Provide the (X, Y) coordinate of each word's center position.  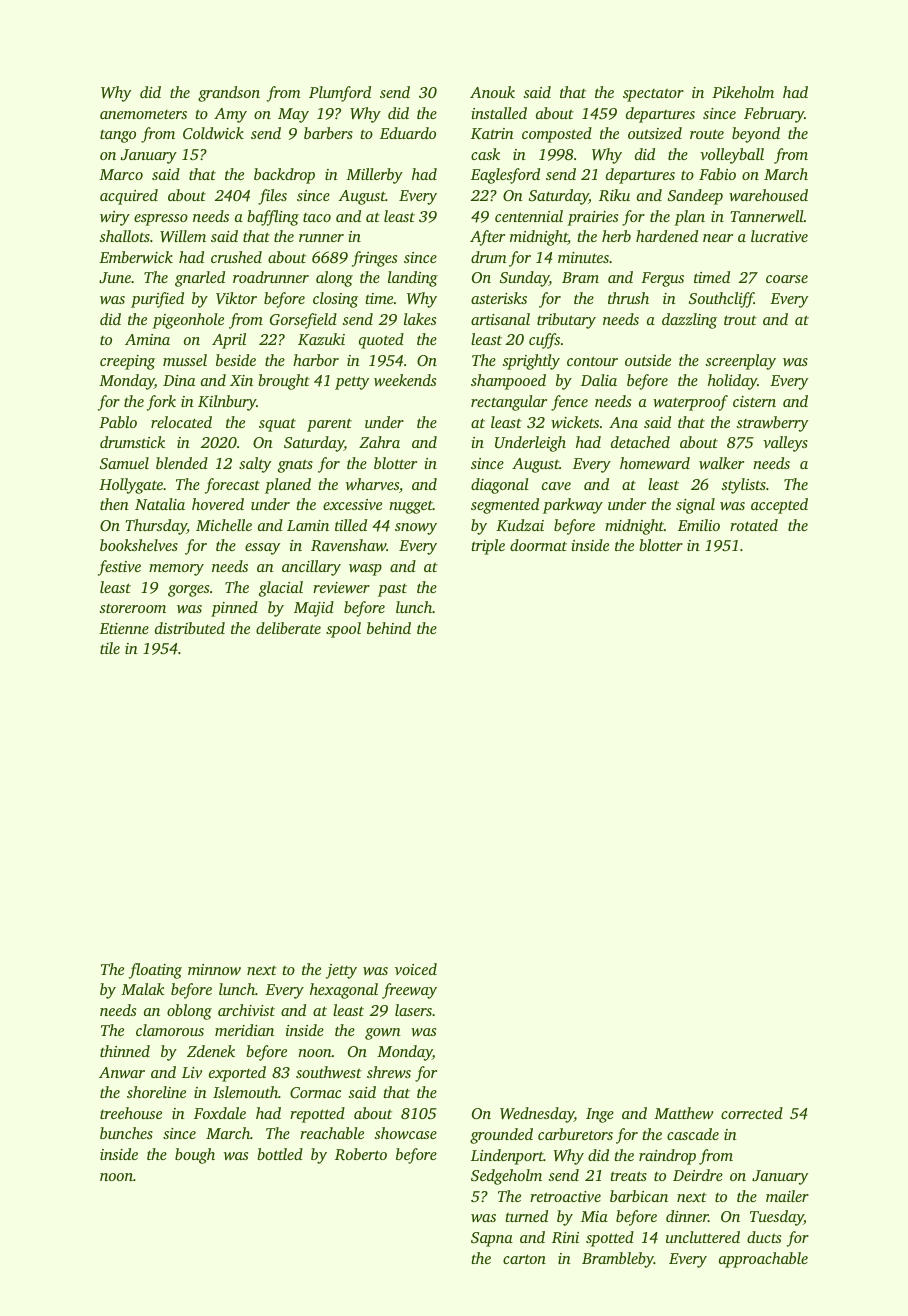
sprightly (531, 362)
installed (499, 113)
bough (195, 1156)
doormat (538, 545)
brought (284, 382)
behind (389, 628)
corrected (752, 1113)
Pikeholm (743, 92)
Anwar (122, 1072)
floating (155, 971)
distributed (190, 628)
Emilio (699, 525)
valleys (785, 444)
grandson (229, 94)
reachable (332, 1133)
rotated (754, 525)
